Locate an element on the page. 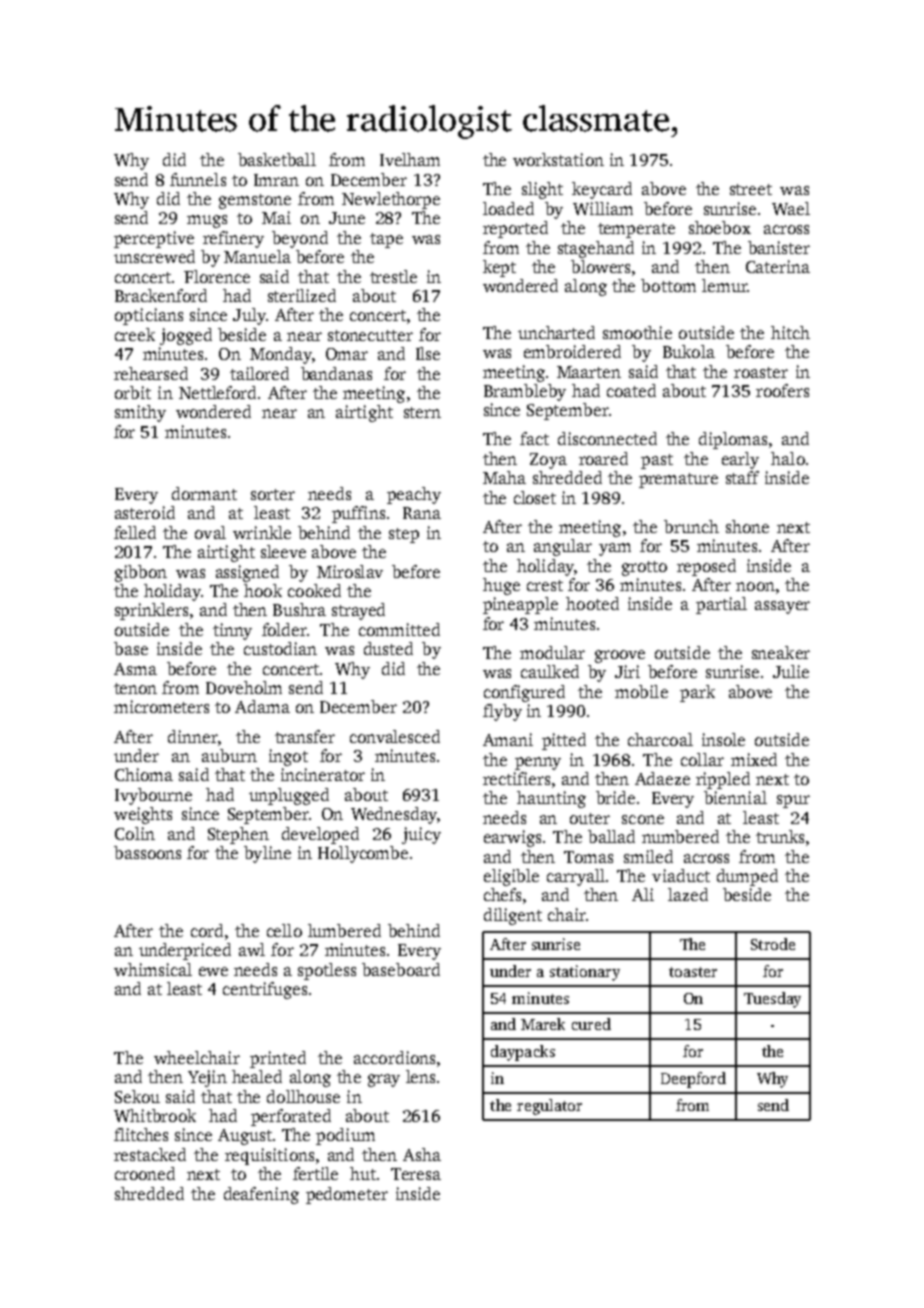 The image size is (924, 1308). shoebox is located at coordinates (720, 227).
